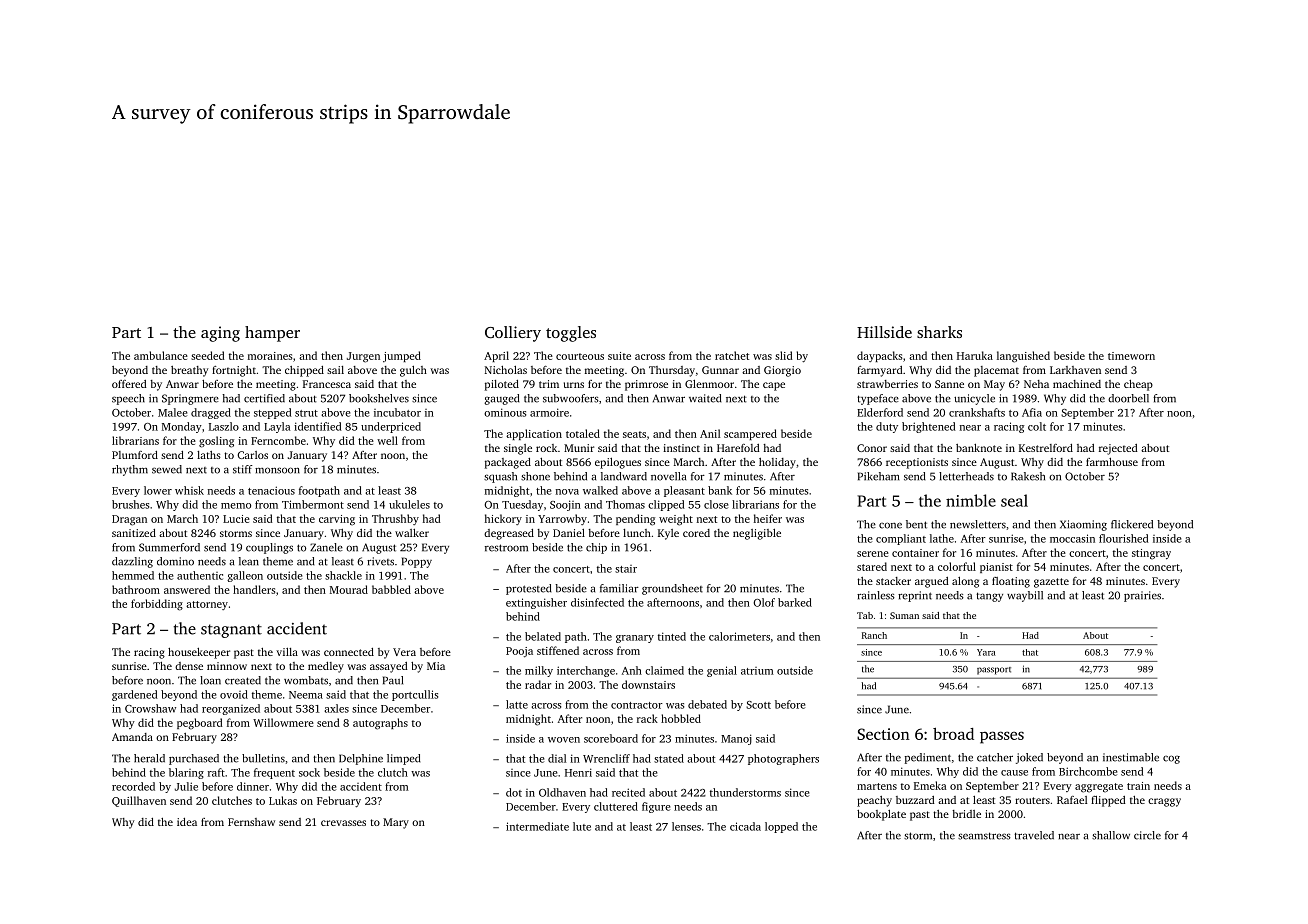 The image size is (1308, 924). I want to click on flickered, so click(1132, 524).
